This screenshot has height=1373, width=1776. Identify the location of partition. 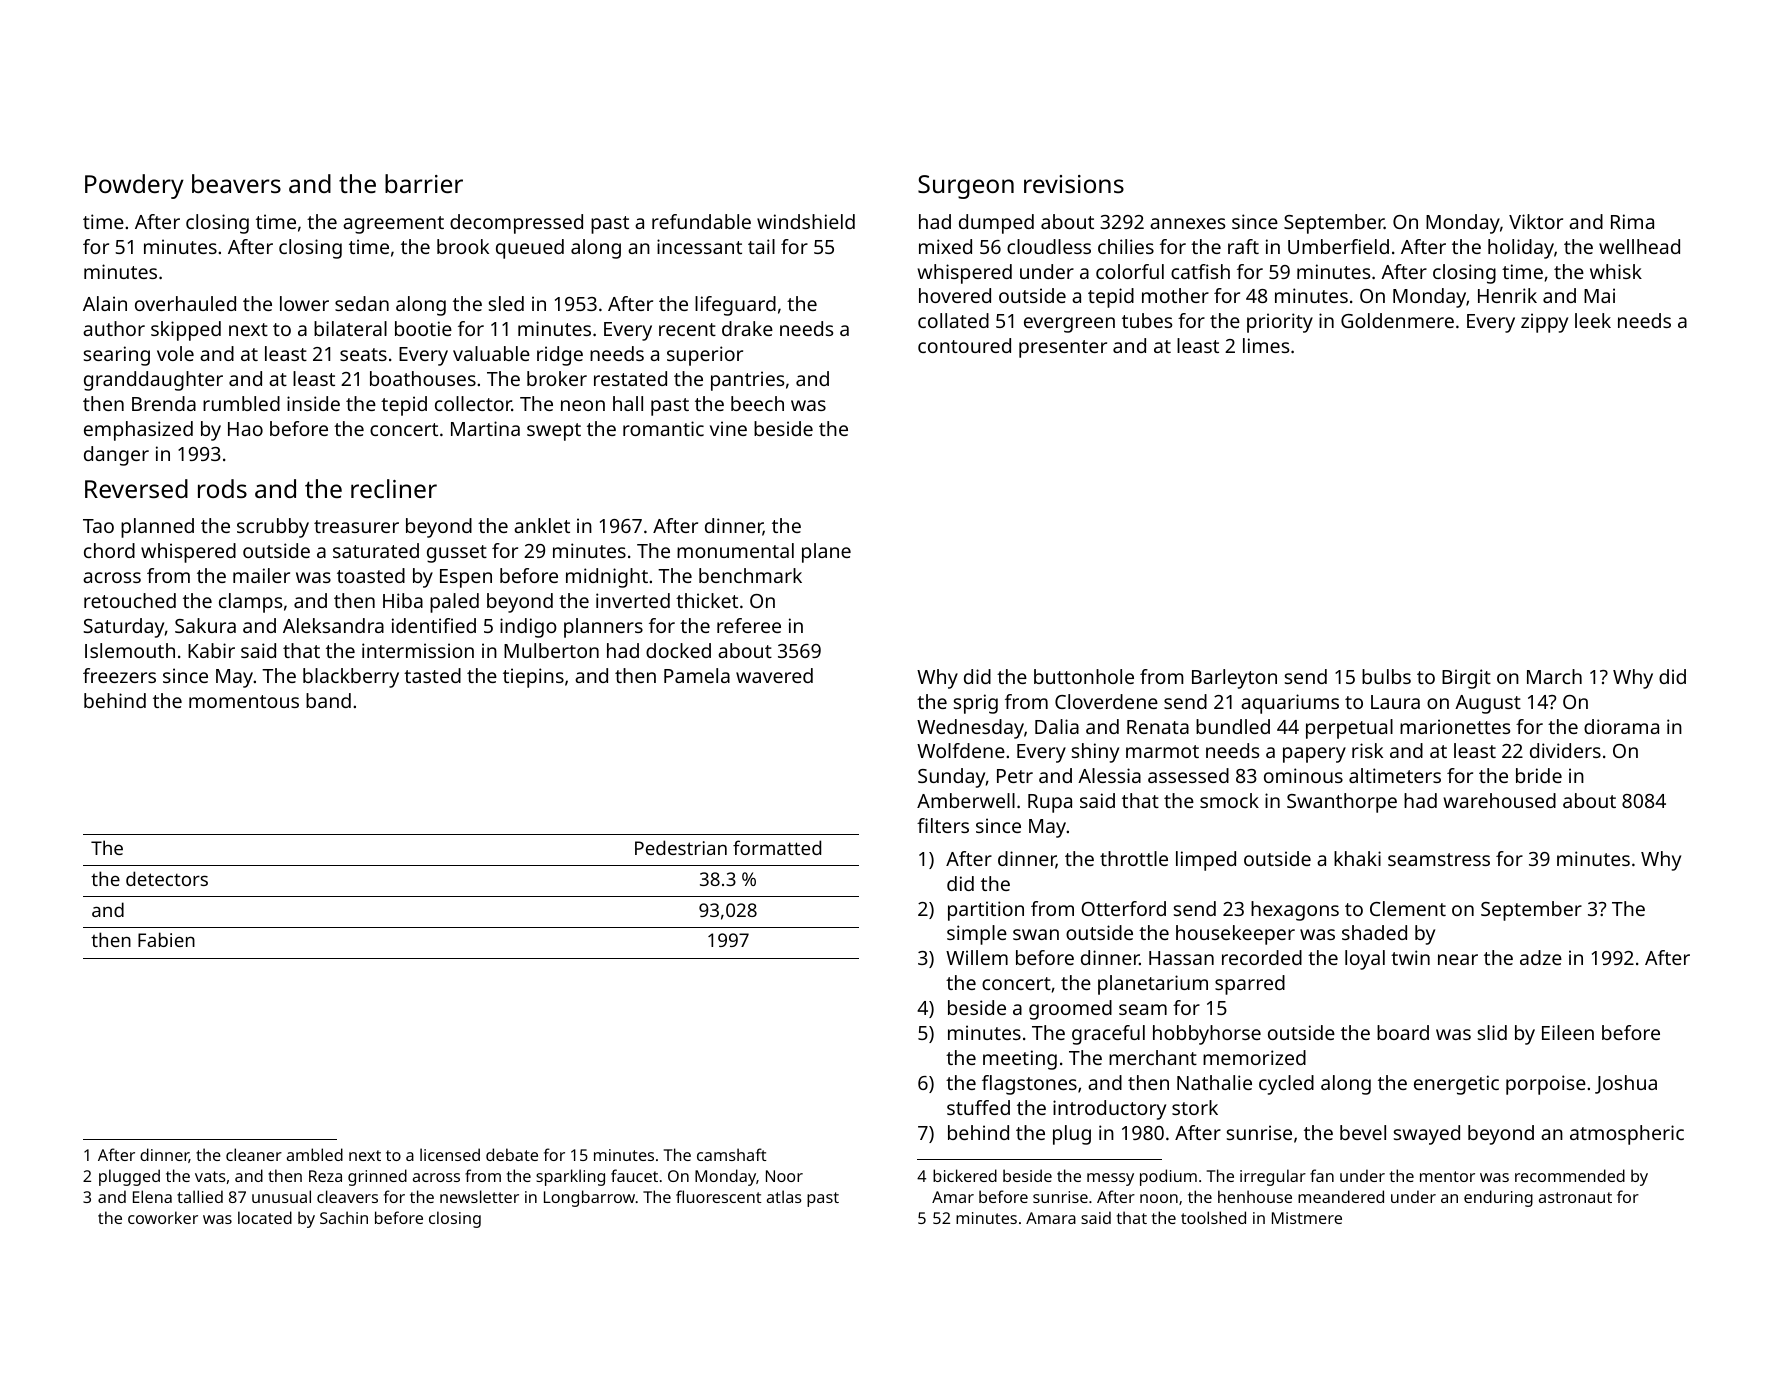
(986, 911).
